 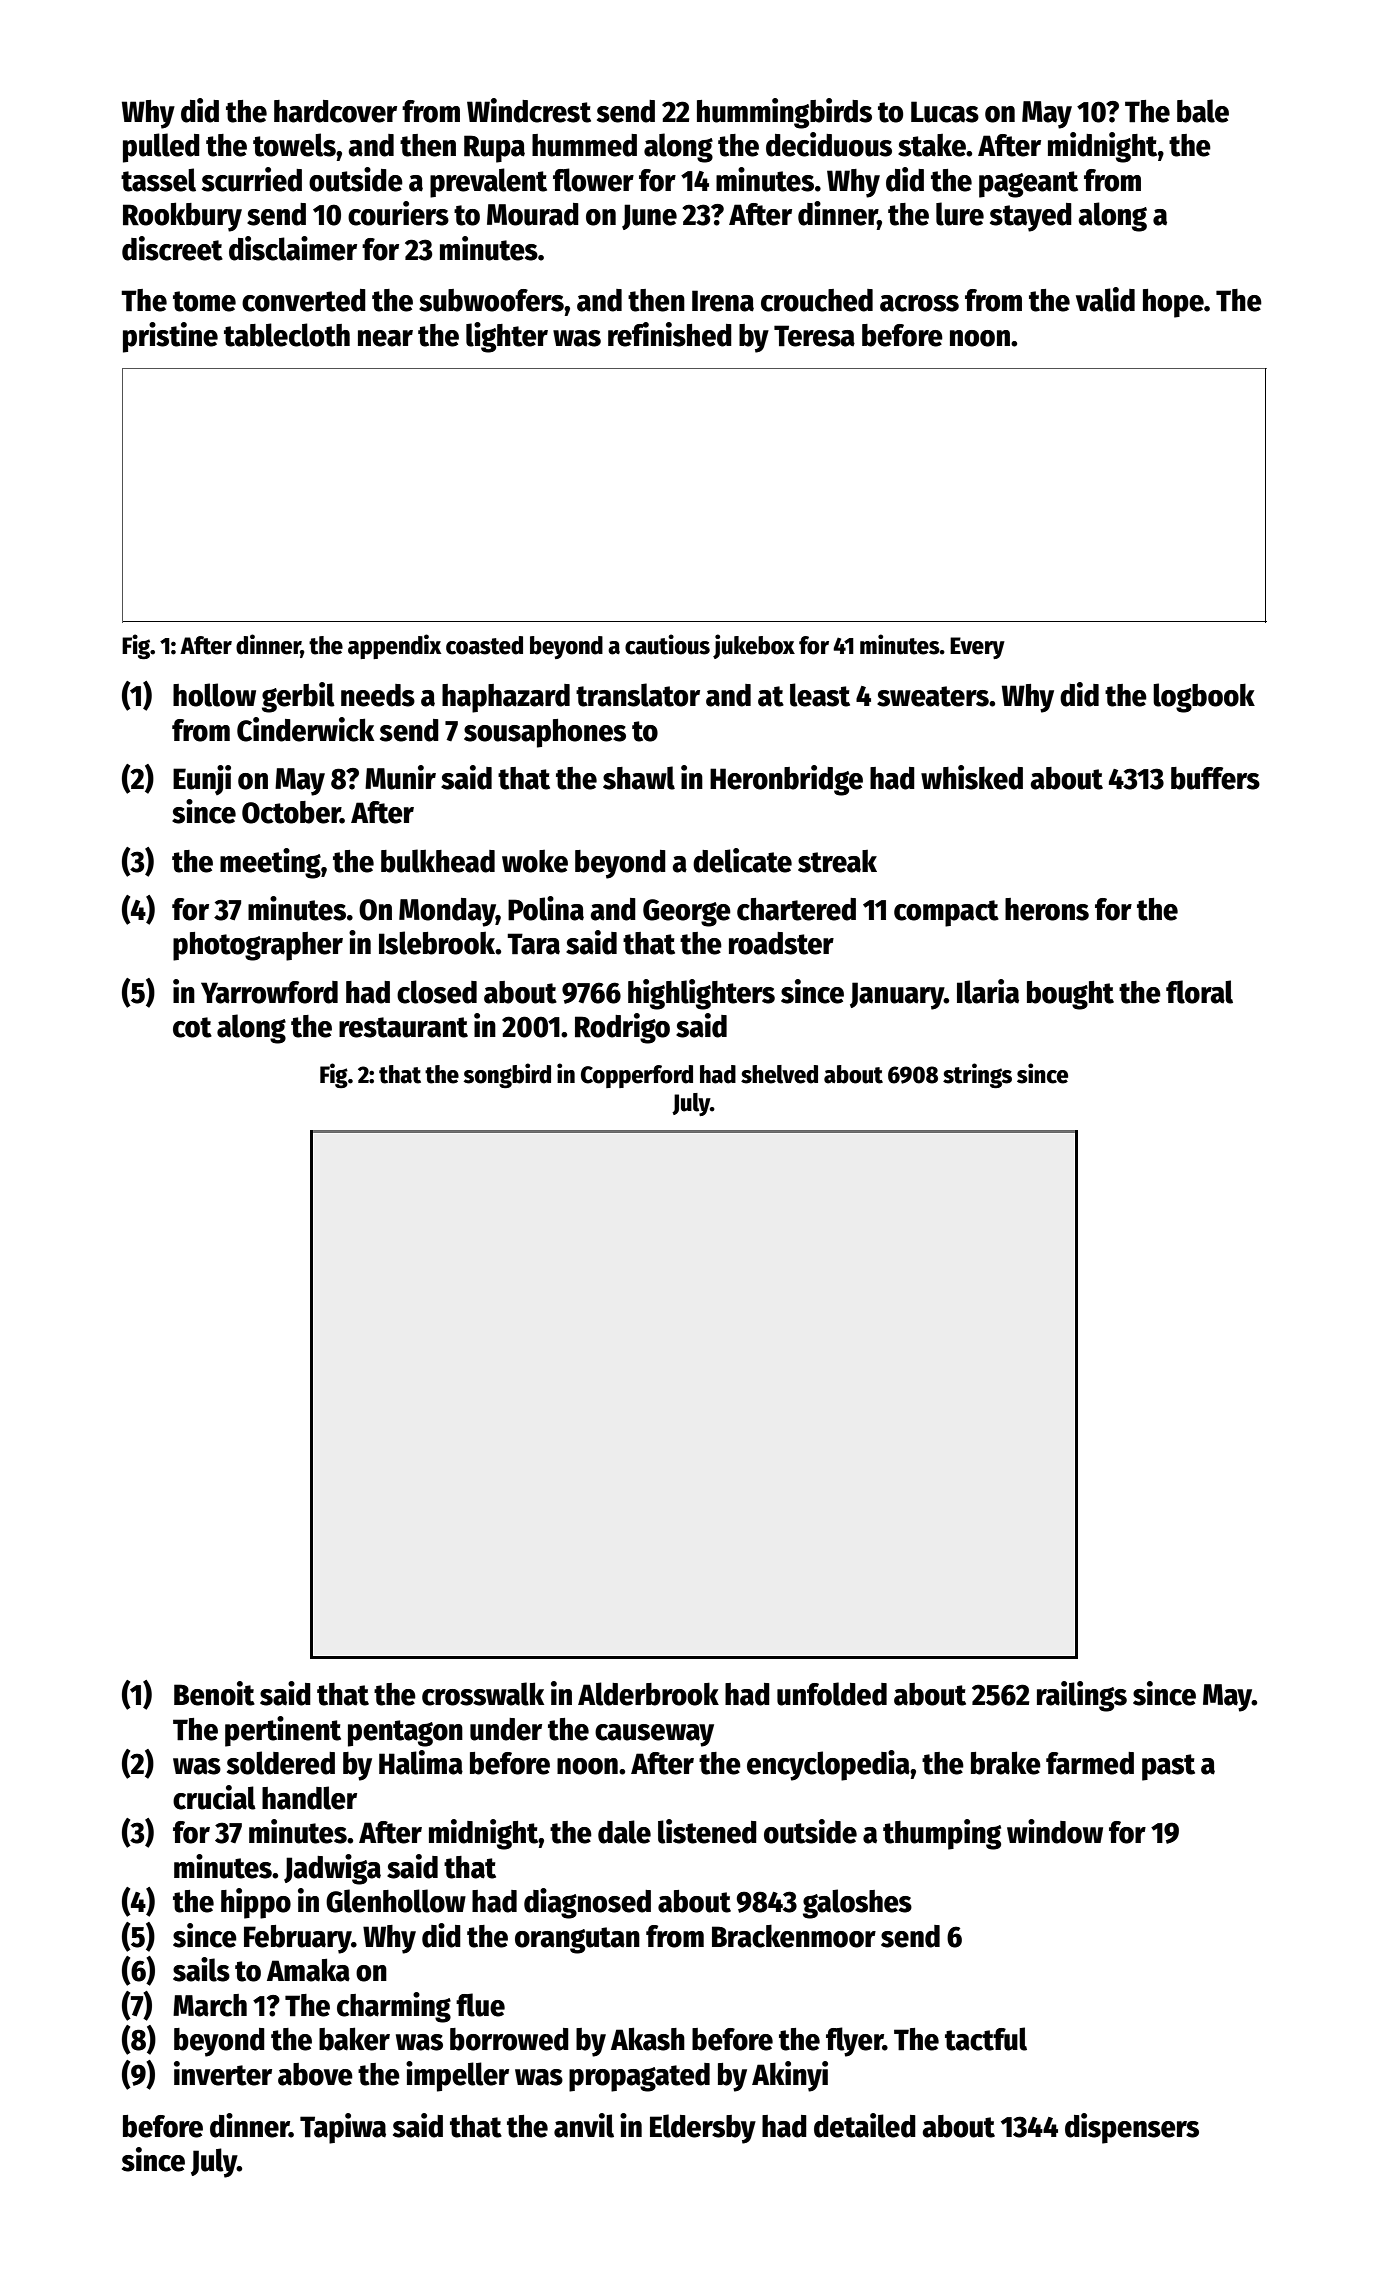 I want to click on hardcover, so click(x=335, y=111).
